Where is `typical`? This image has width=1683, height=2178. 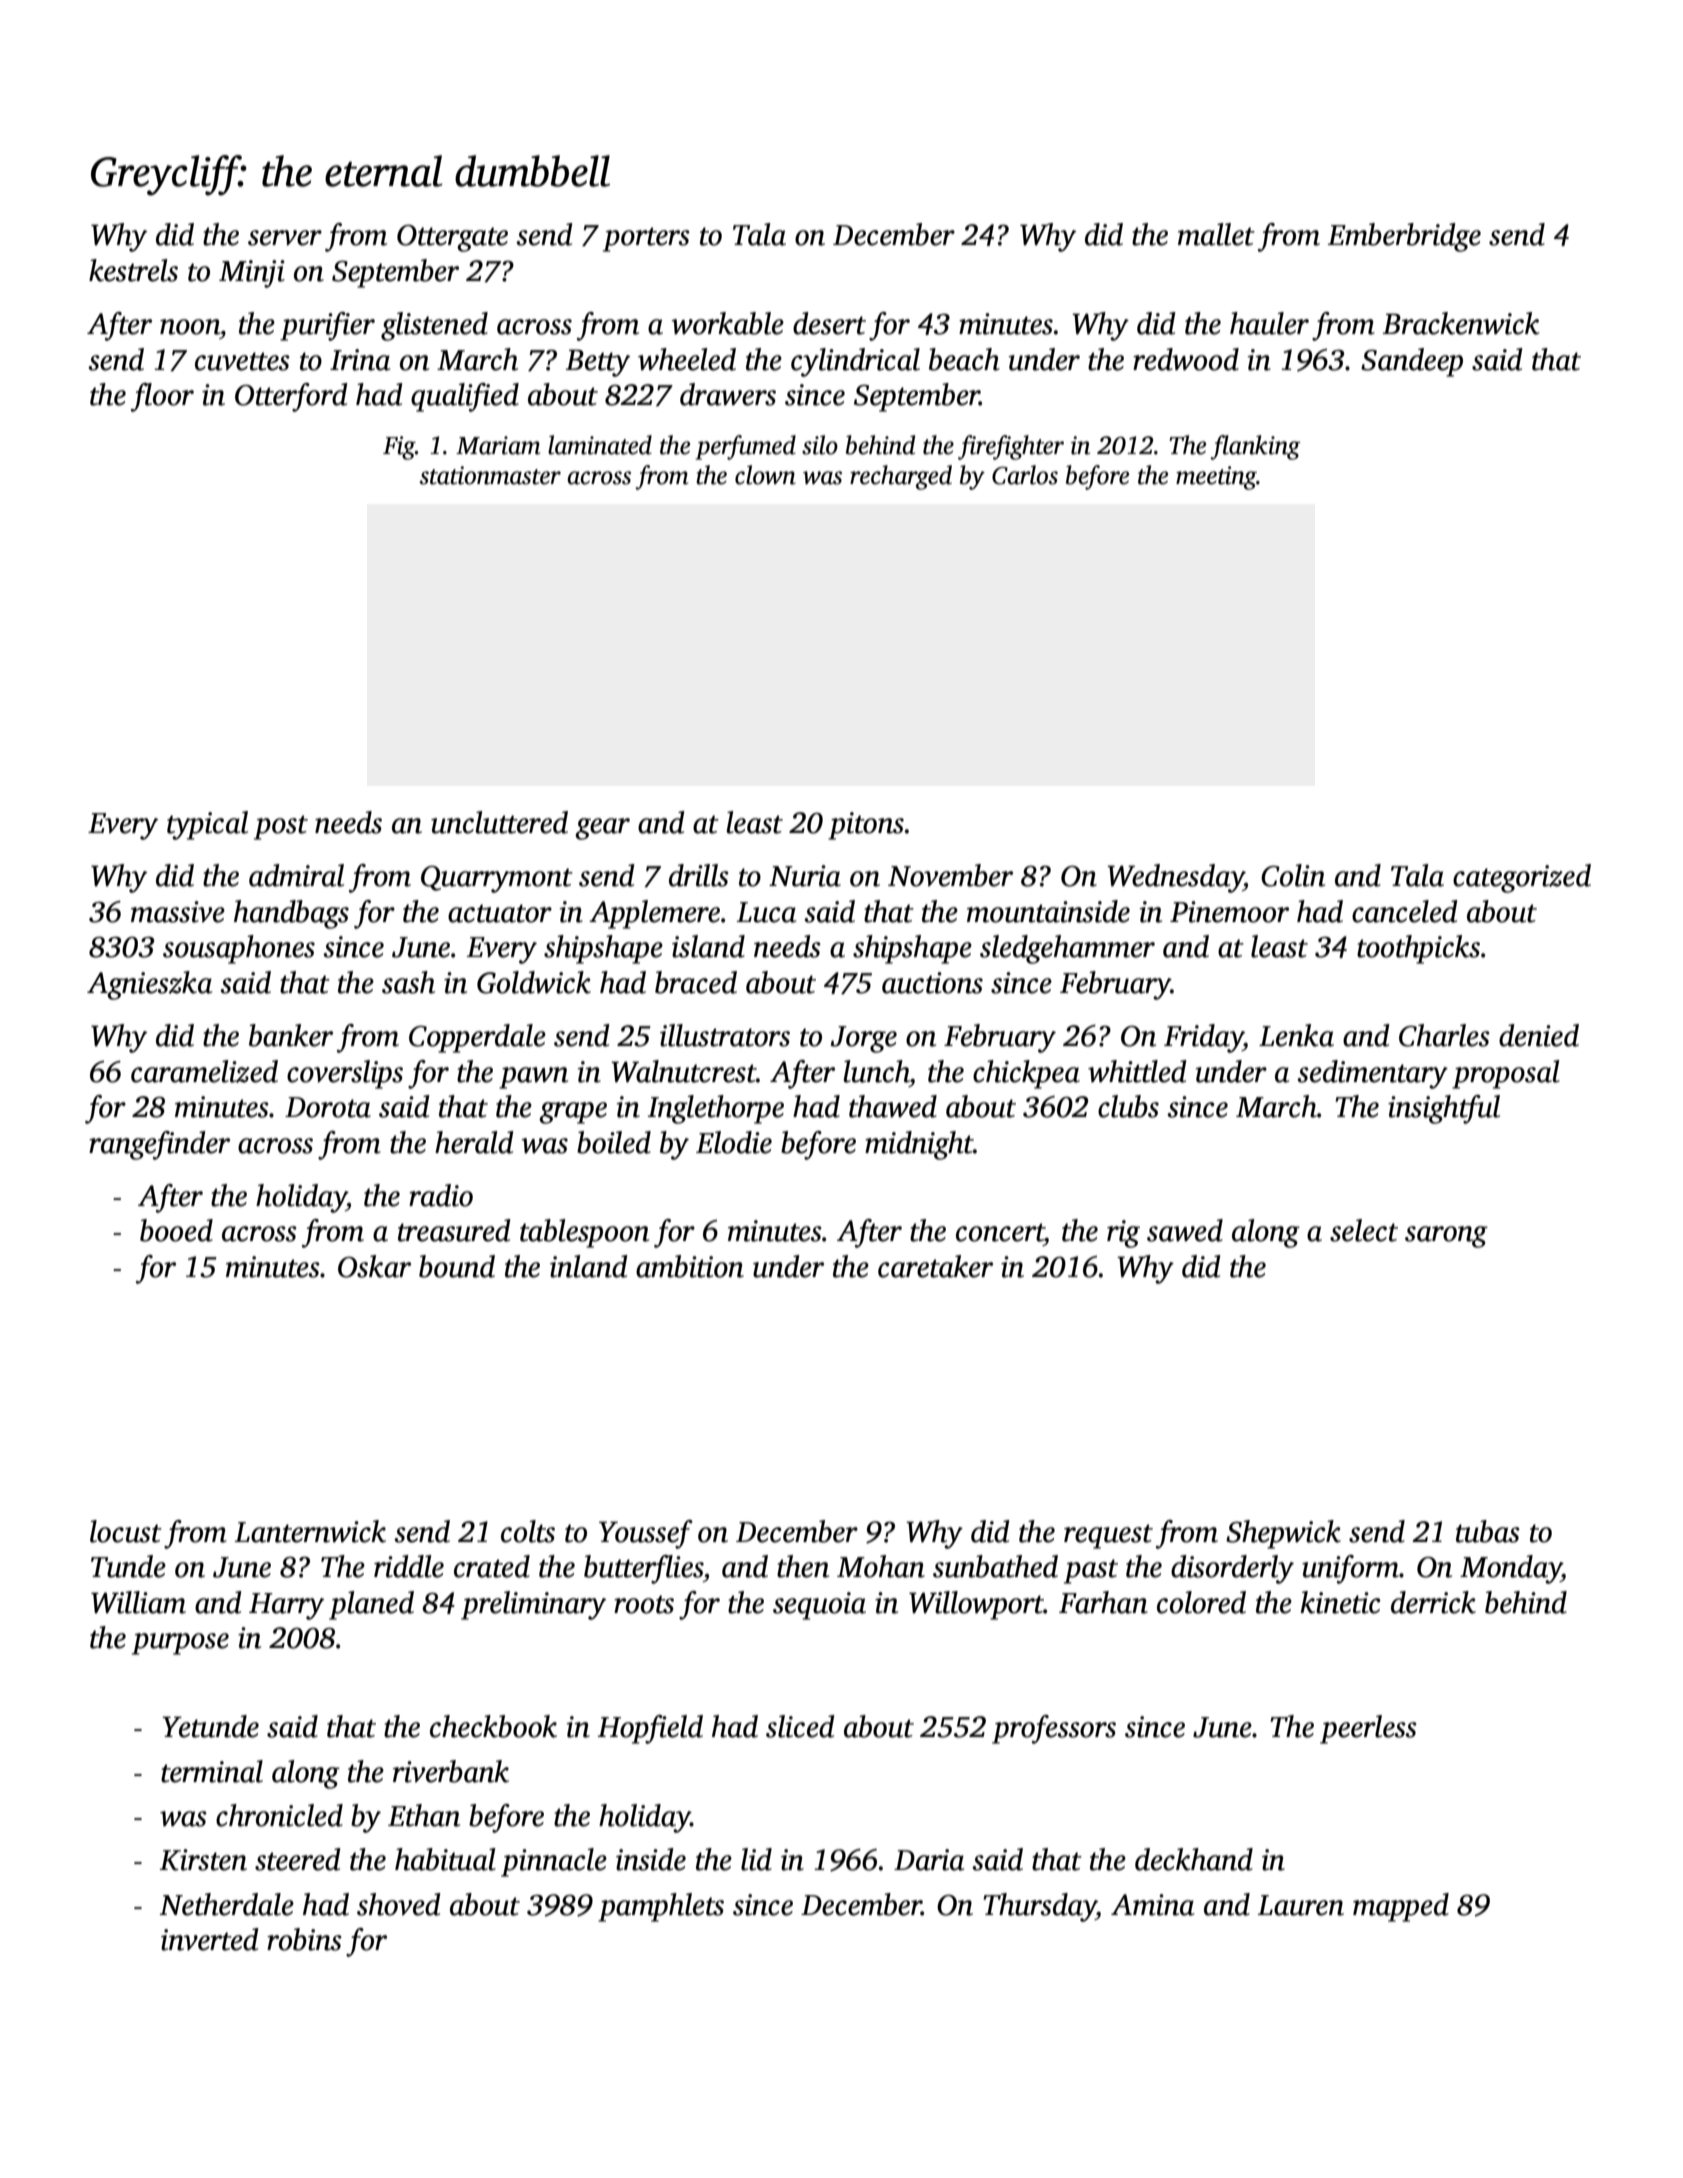 typical is located at coordinates (207, 825).
